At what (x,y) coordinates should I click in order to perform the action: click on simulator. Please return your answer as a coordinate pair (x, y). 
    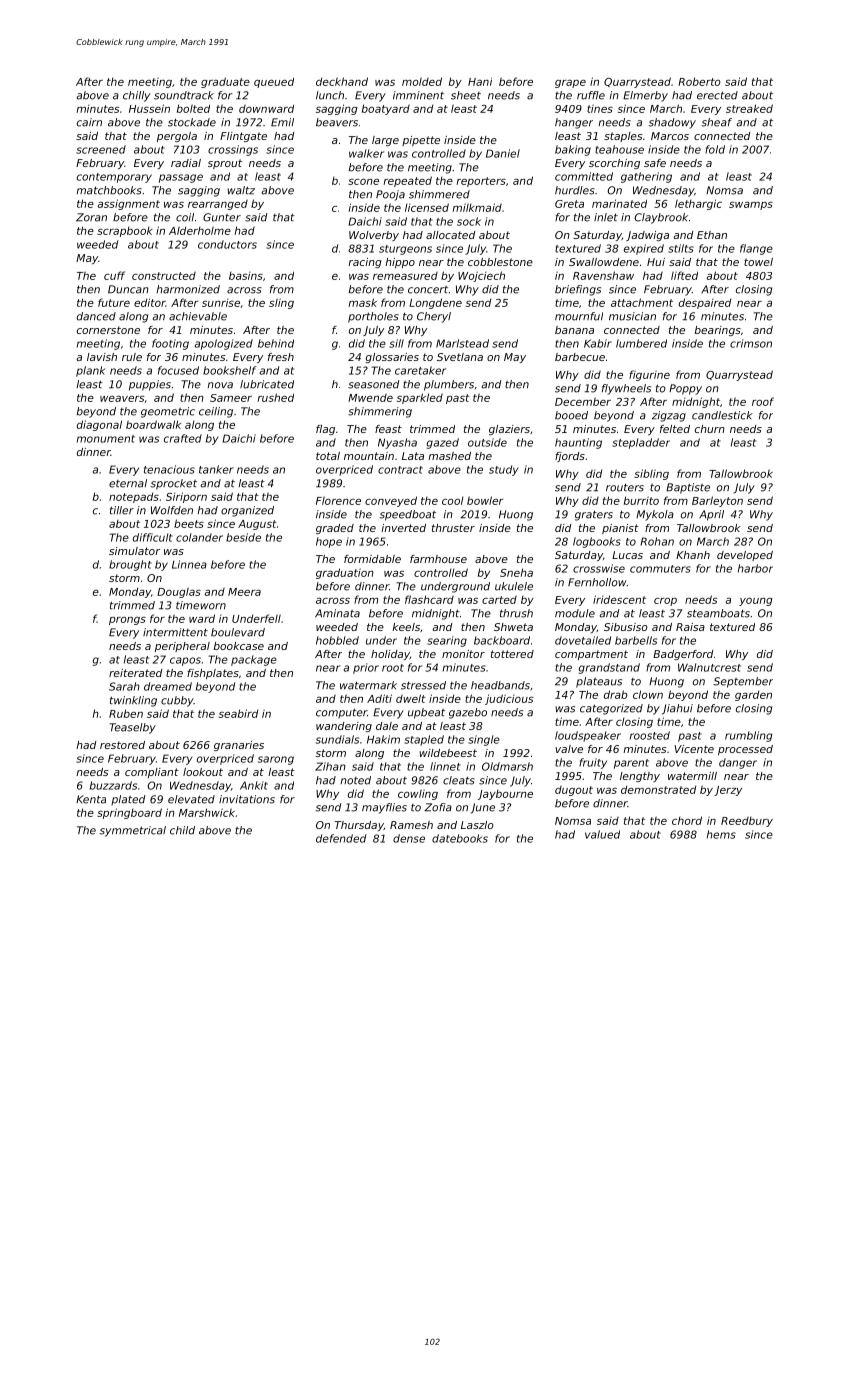
    Looking at the image, I should click on (134, 551).
